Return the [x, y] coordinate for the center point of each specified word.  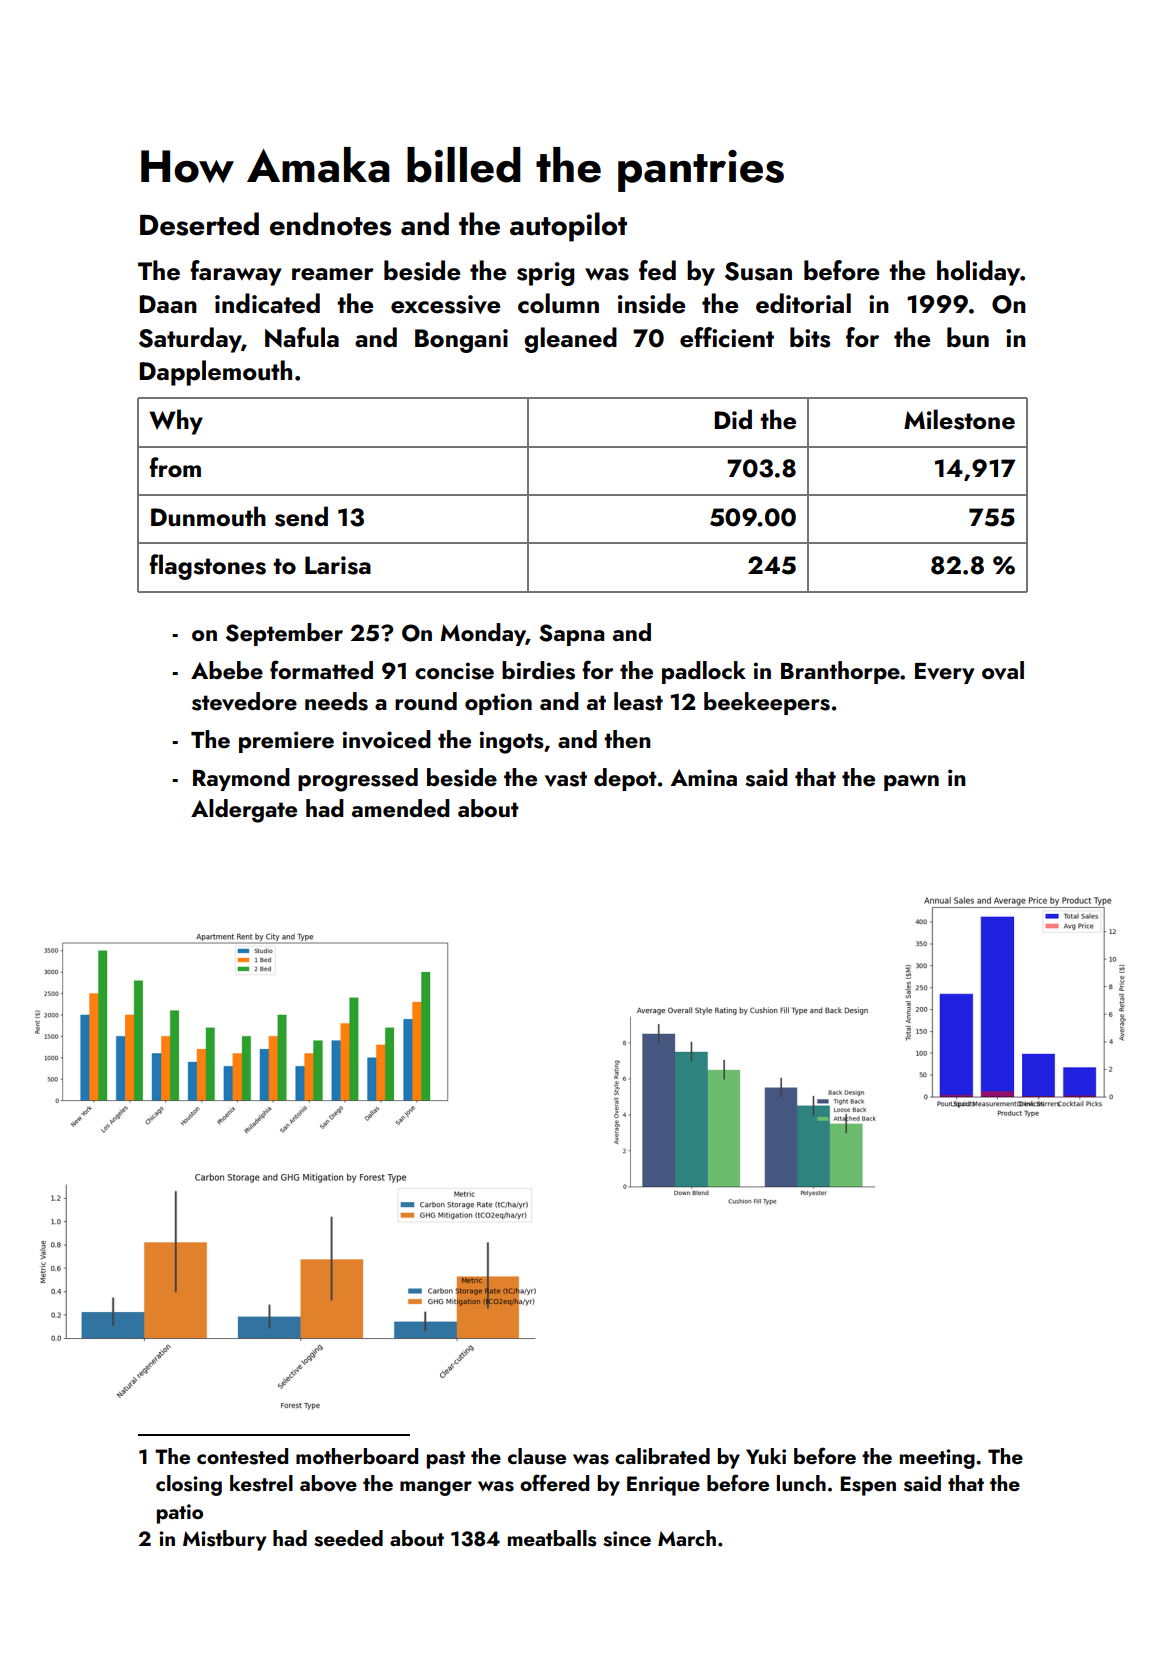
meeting [937, 1459]
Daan [168, 304]
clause [537, 1456]
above [328, 1483]
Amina [704, 777]
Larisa [338, 565]
